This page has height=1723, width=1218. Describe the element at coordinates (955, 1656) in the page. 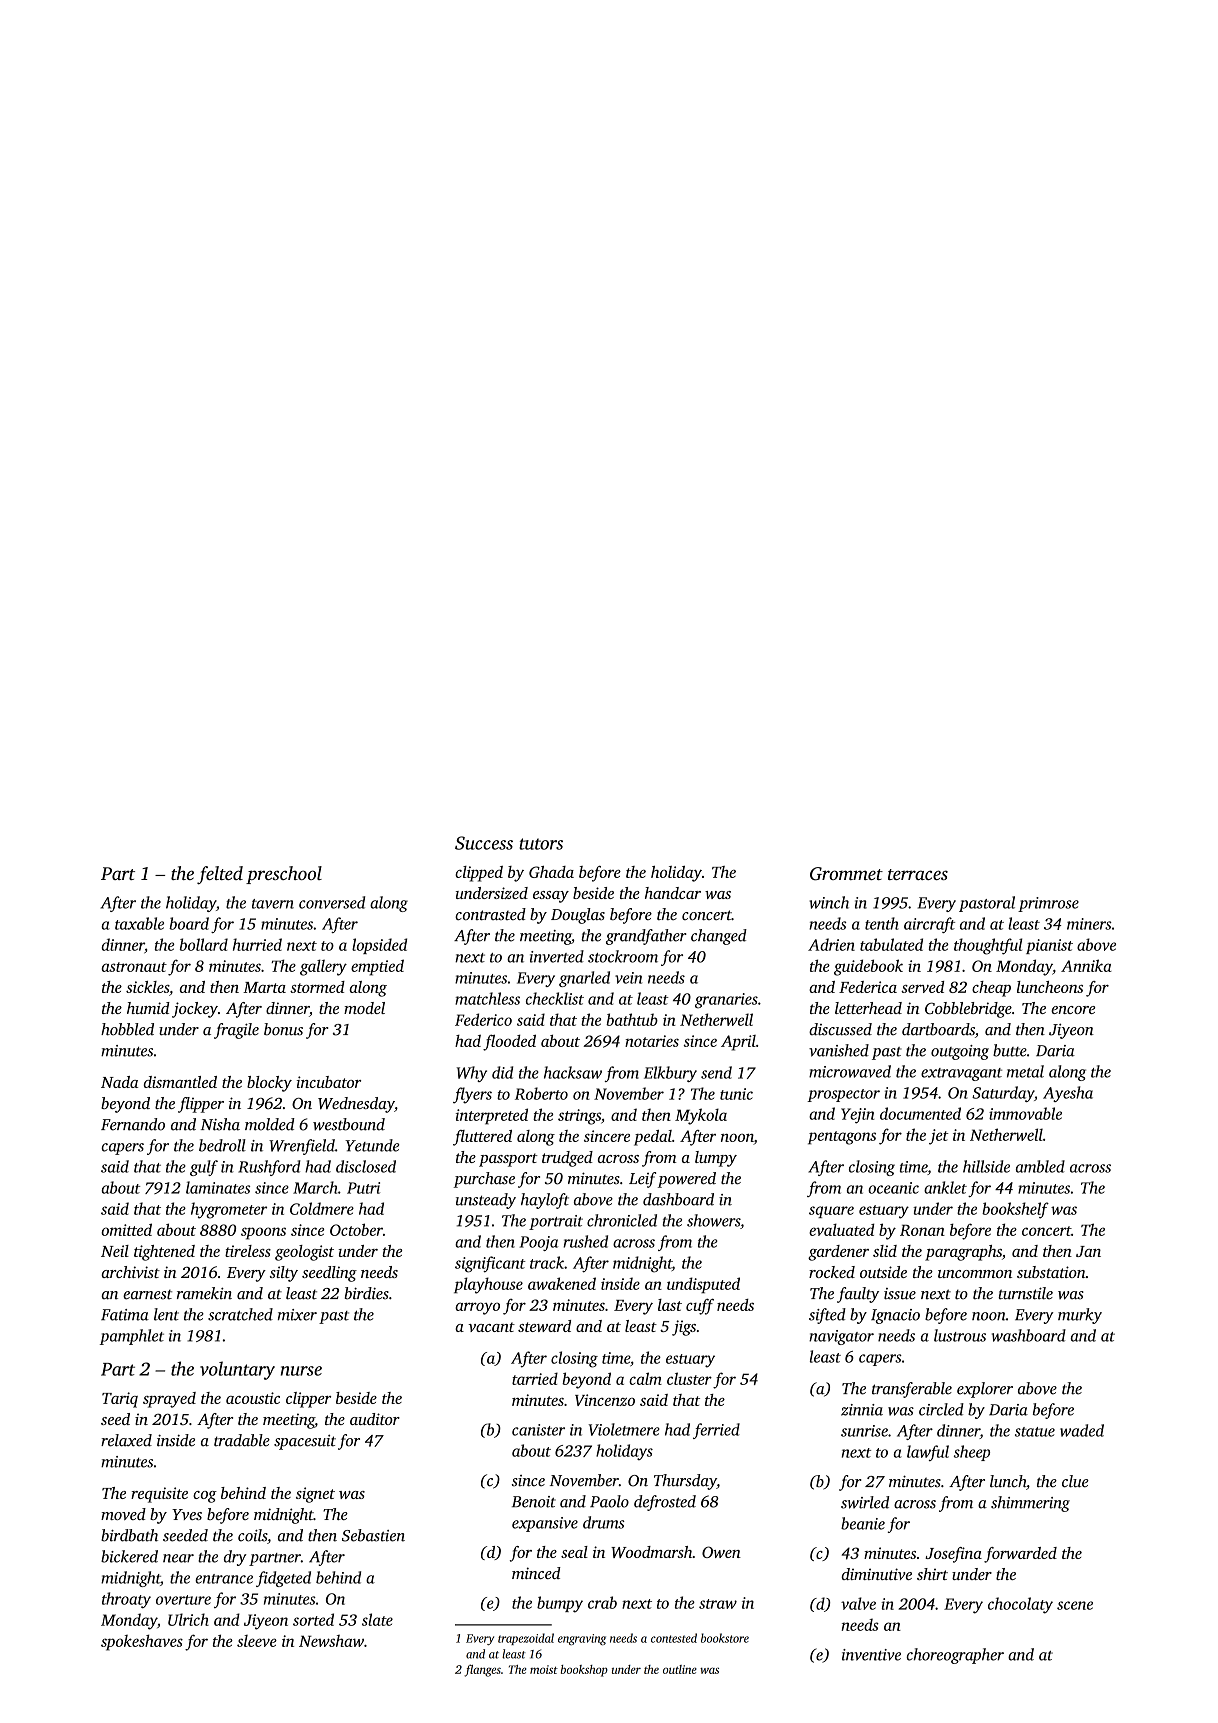

I see `choreographer` at that location.
